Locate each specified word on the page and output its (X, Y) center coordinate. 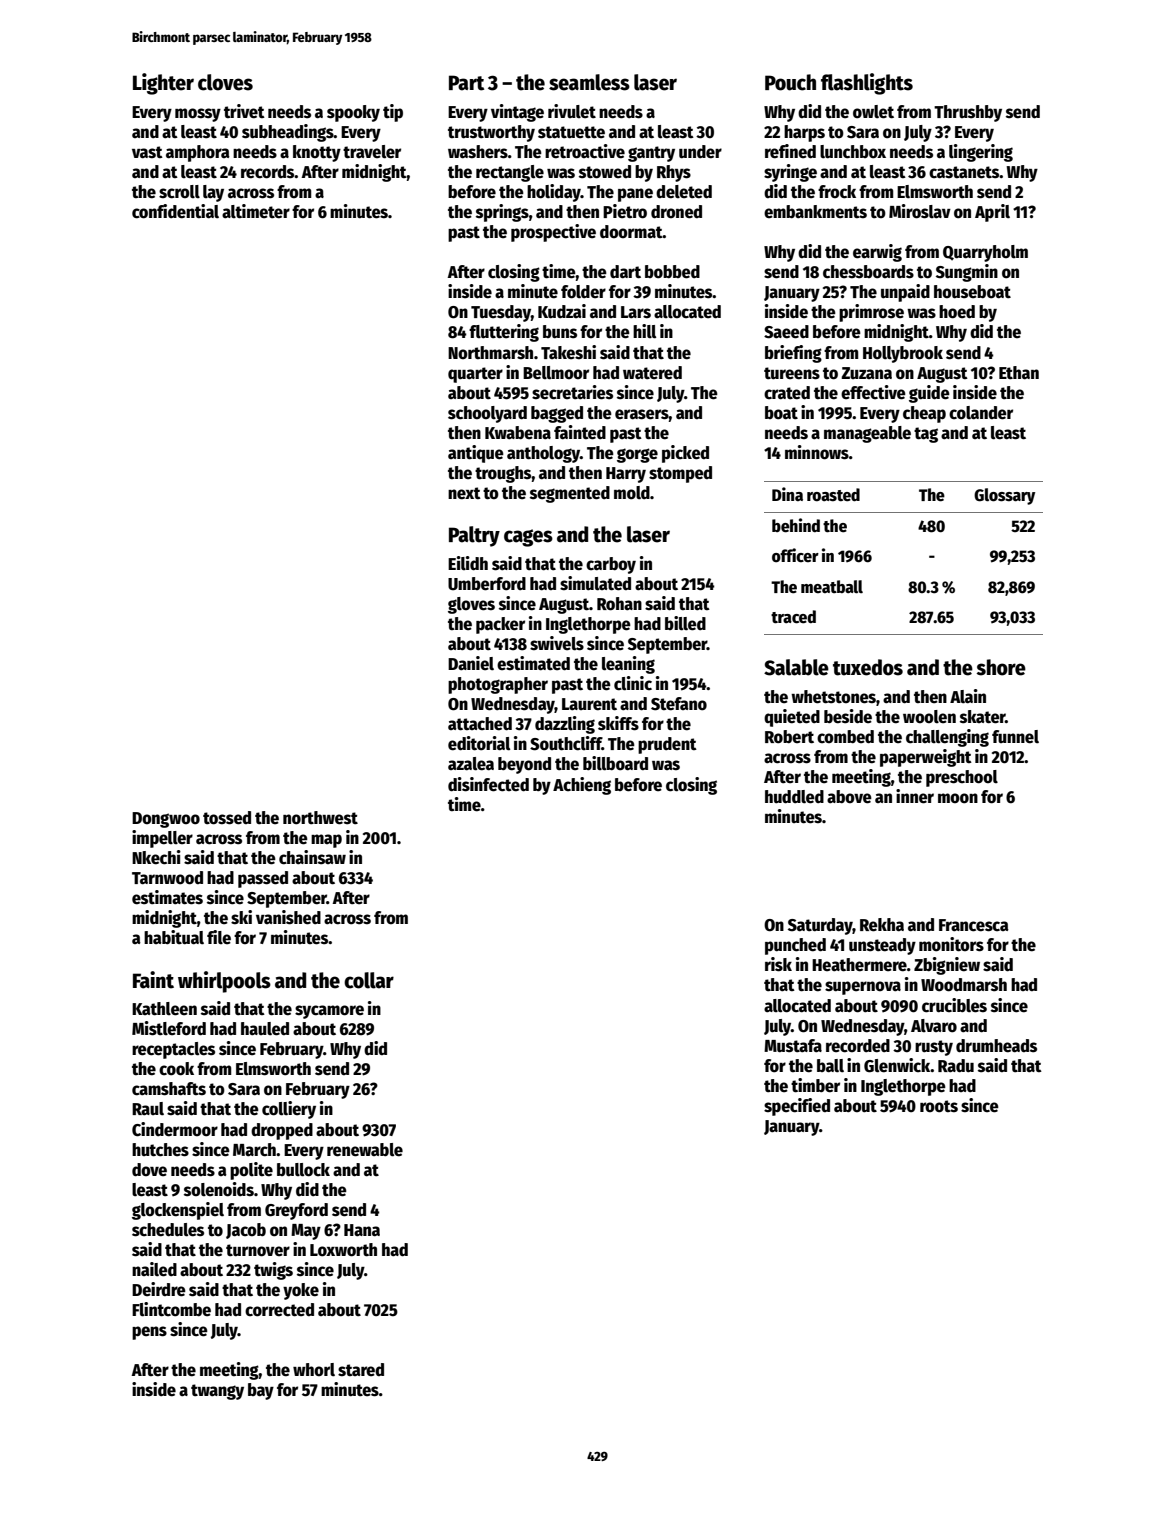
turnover (258, 1250)
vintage (517, 113)
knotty (317, 153)
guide (929, 394)
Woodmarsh (964, 985)
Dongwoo (166, 820)
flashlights (867, 84)
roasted (833, 495)
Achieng (582, 786)
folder (583, 292)
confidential (175, 211)
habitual (174, 937)
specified (797, 1107)
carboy (611, 565)
